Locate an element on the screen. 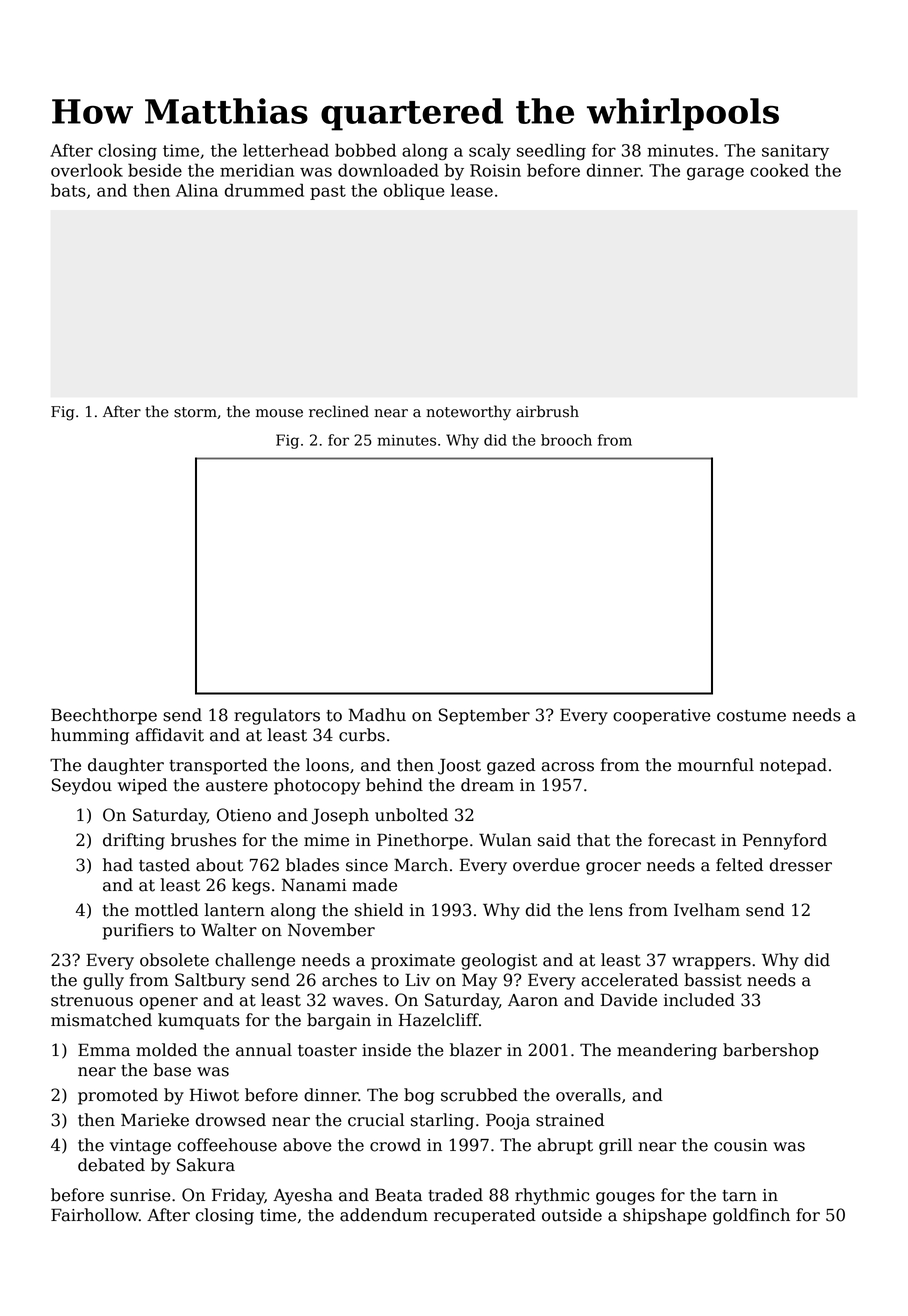  Beechthorpe is located at coordinates (104, 716).
